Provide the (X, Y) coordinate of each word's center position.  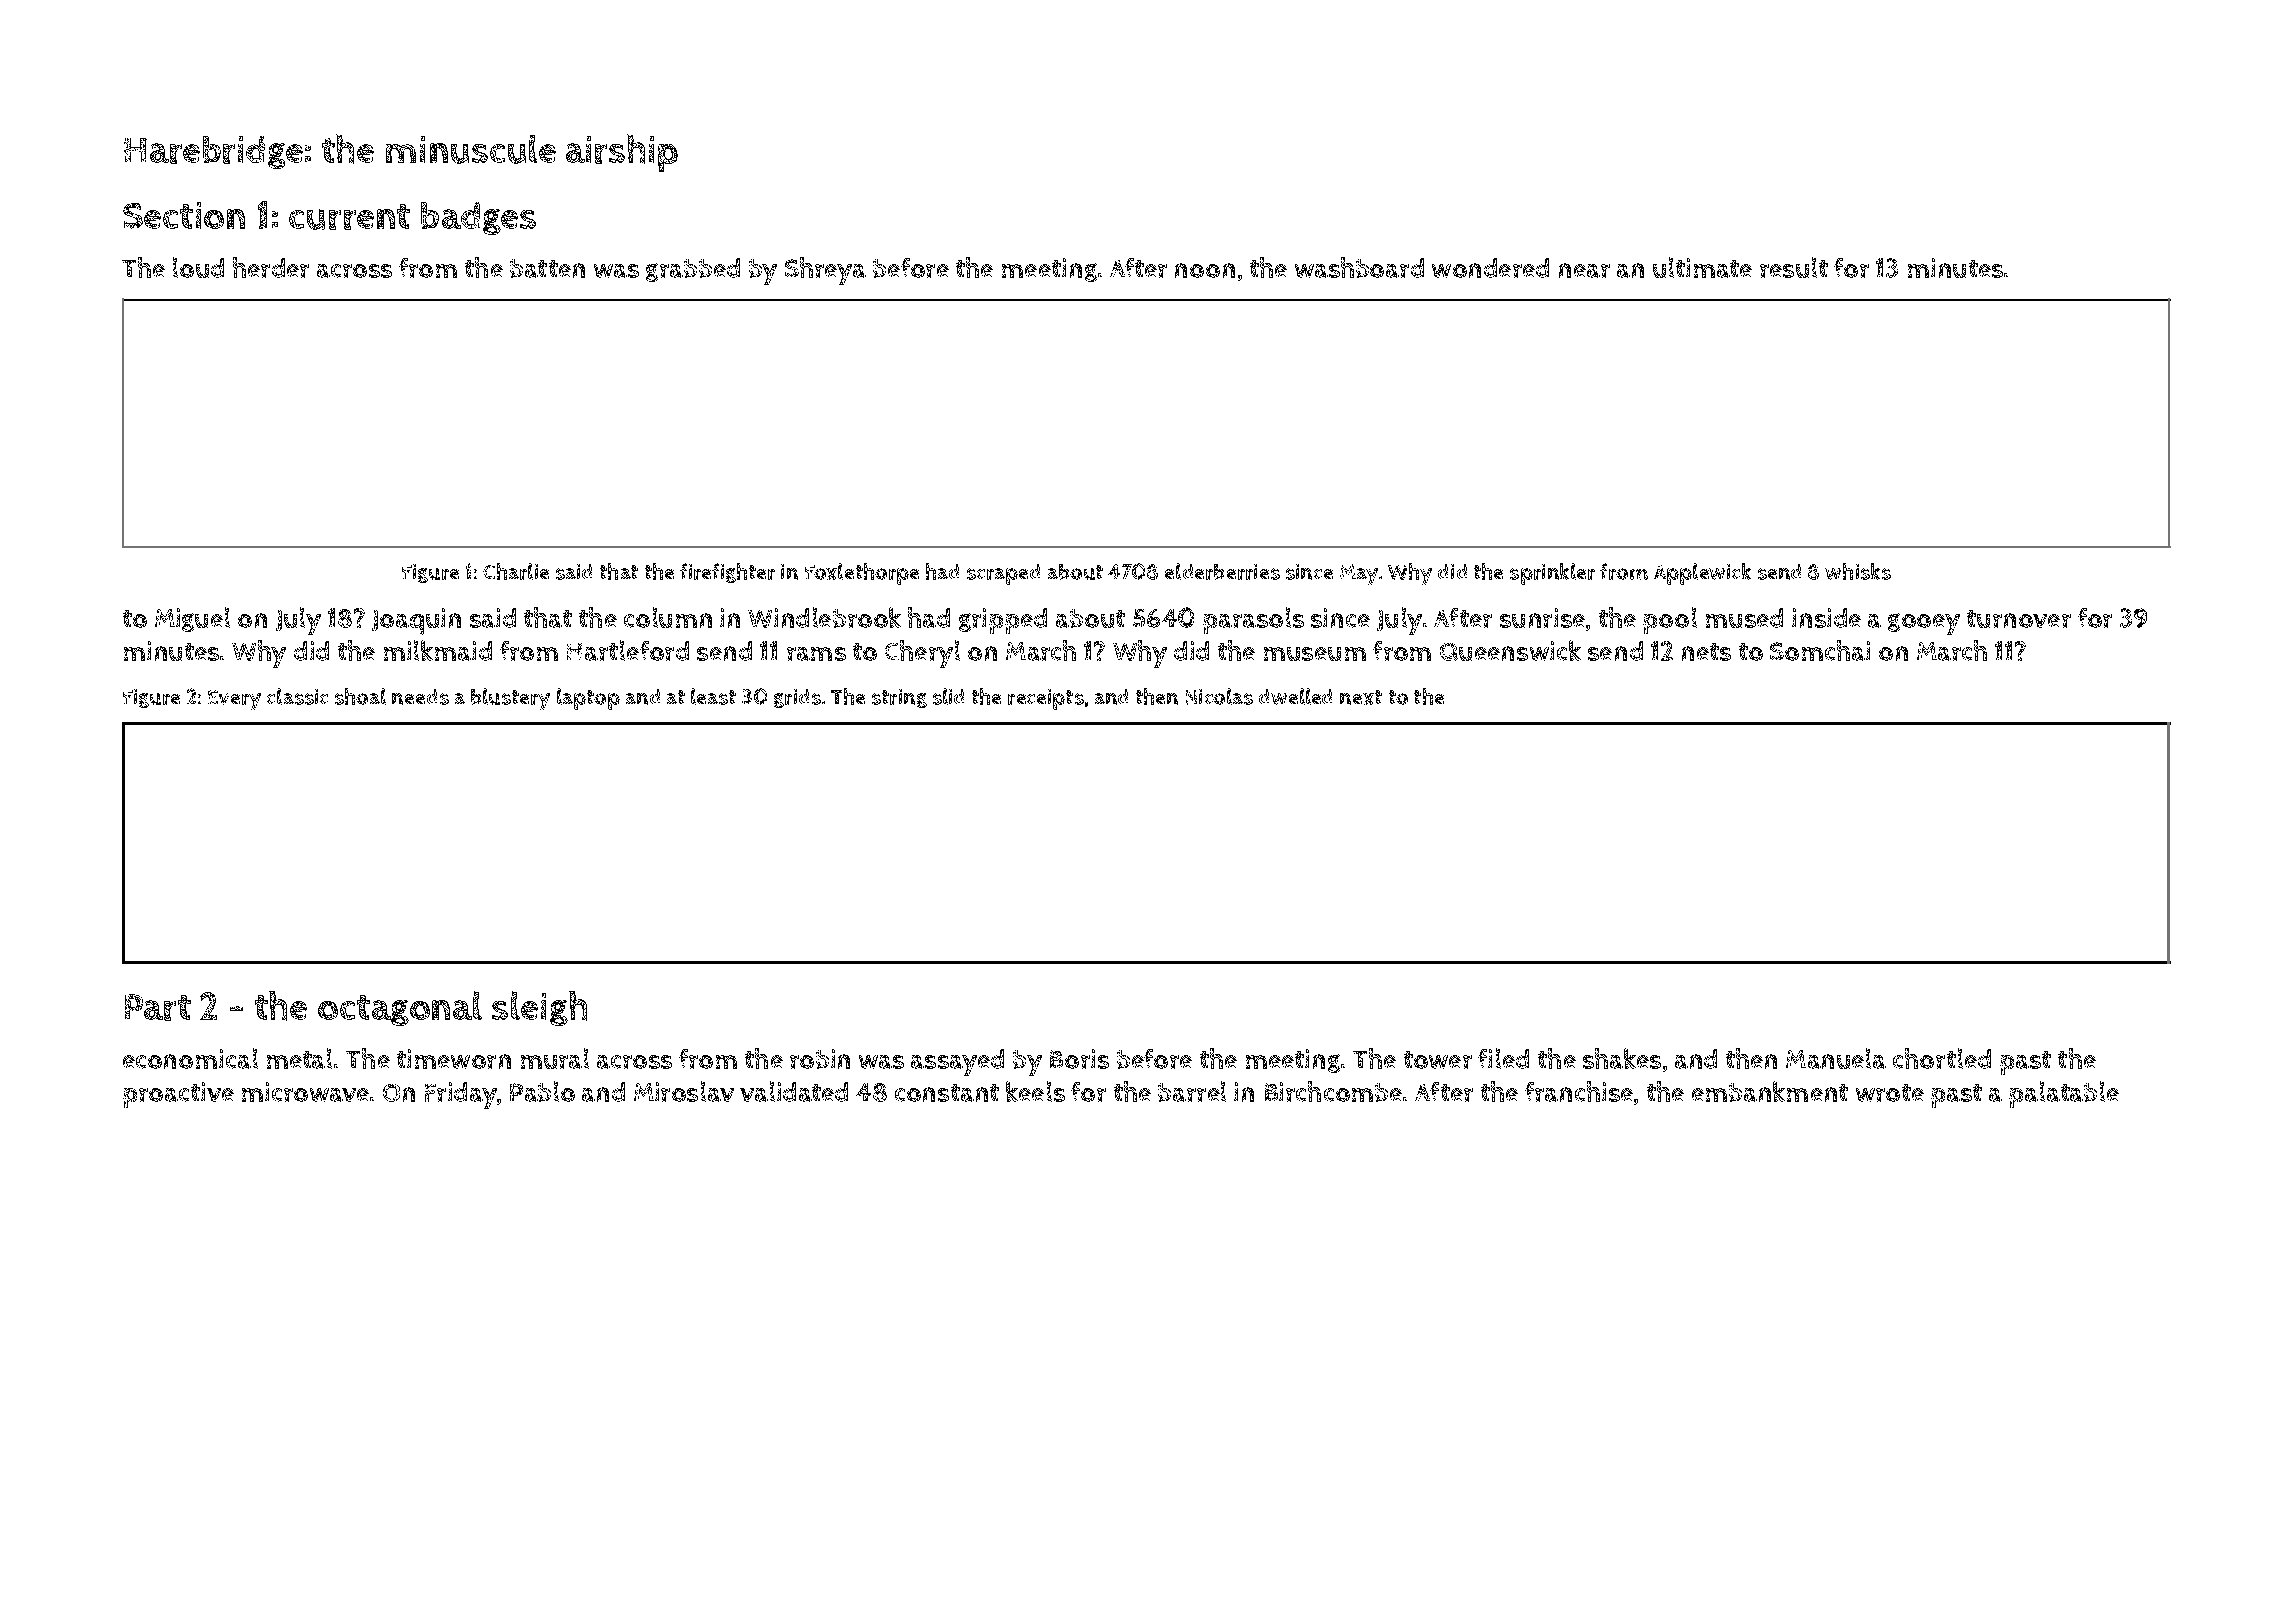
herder (271, 267)
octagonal (400, 1008)
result (1794, 267)
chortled (1942, 1058)
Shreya (825, 271)
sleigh (539, 1008)
